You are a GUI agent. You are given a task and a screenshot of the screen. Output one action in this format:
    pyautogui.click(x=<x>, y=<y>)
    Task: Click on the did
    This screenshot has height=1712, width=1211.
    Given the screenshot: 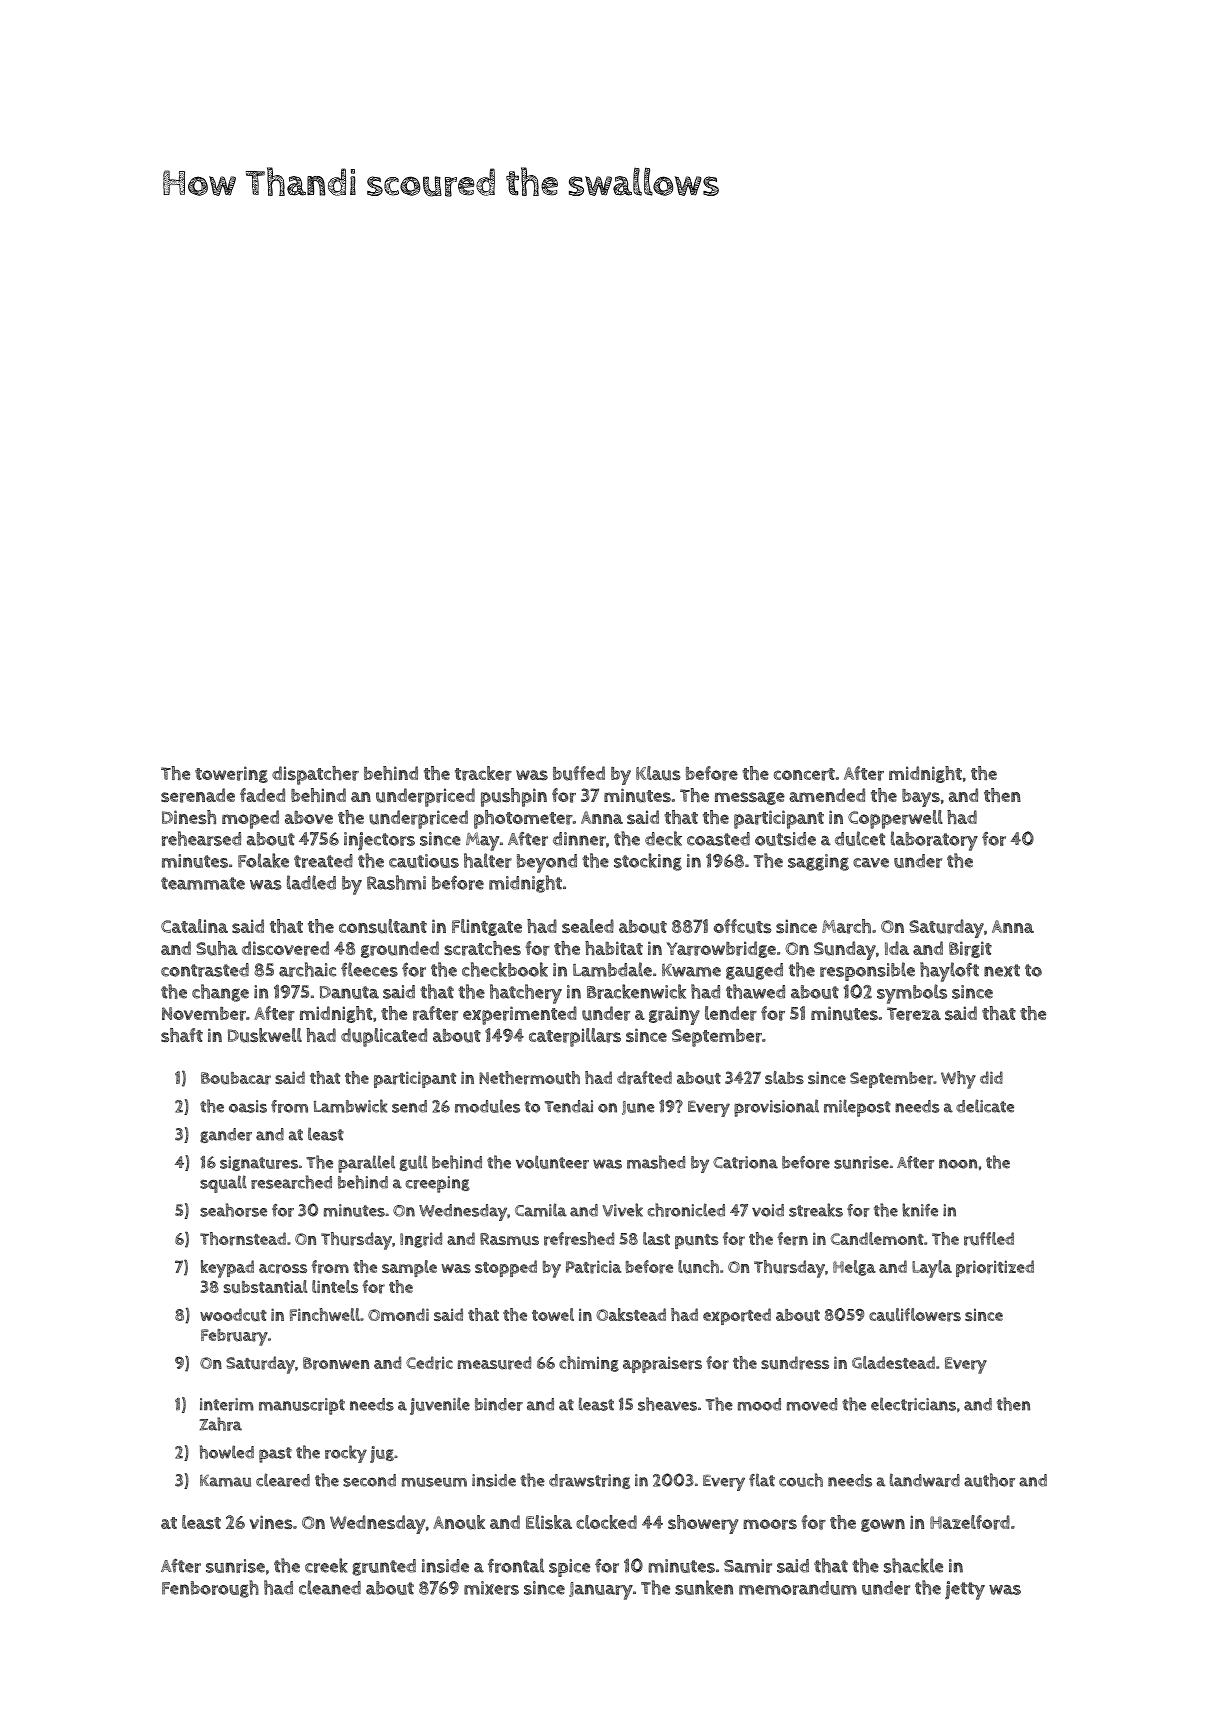 What is the action you would take?
    pyautogui.click(x=991, y=1077)
